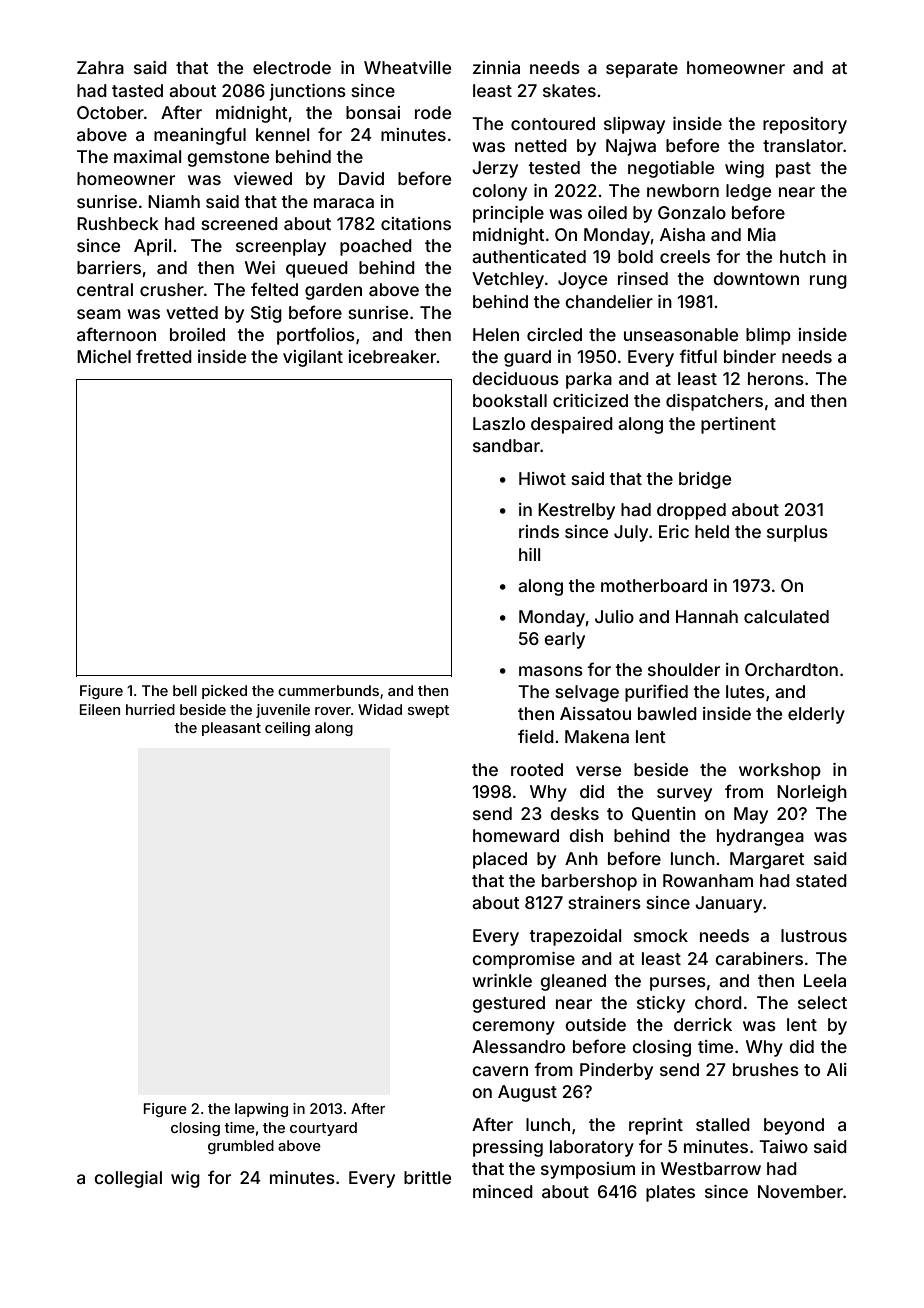 This image has width=924, height=1308. What do you see at coordinates (776, 378) in the image?
I see `herons` at bounding box center [776, 378].
